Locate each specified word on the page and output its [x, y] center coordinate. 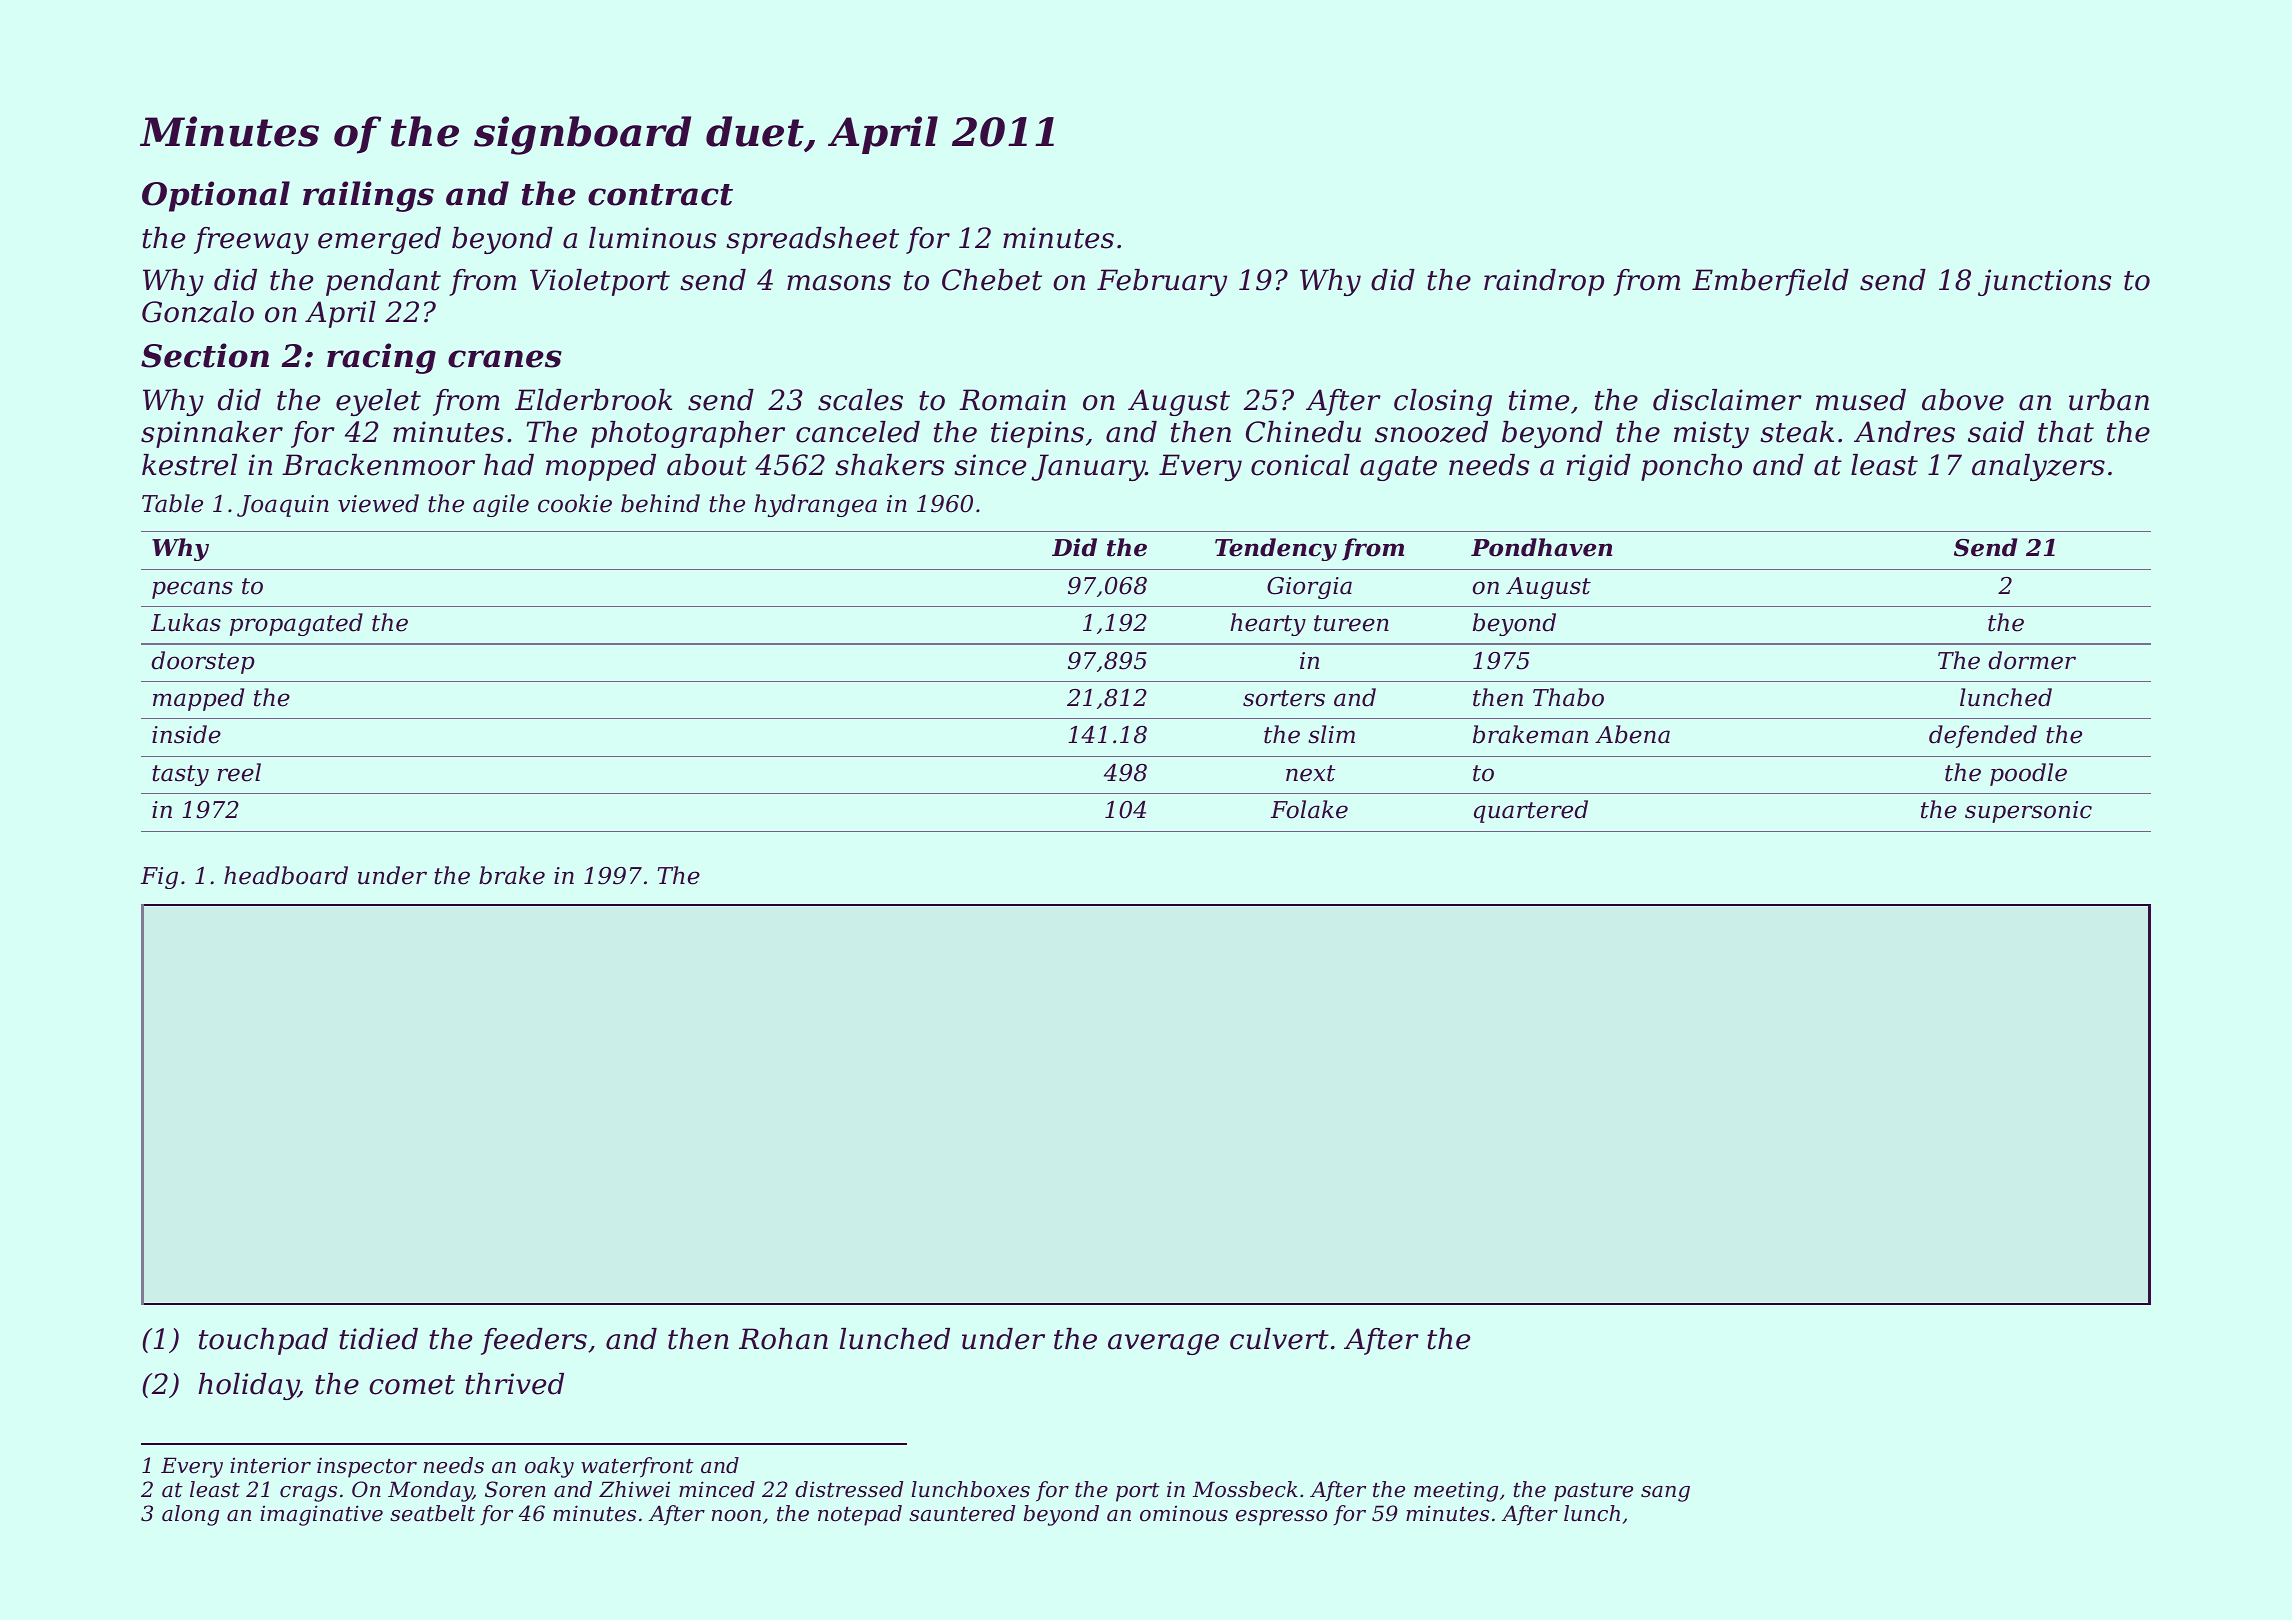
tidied [378, 1339]
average [1163, 1344]
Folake [1309, 809]
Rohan [783, 1339]
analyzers [2038, 467]
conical [1300, 465]
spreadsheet [812, 240]
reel [239, 772]
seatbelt [432, 1513]
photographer [688, 434]
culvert [1279, 1339]
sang [1665, 1494]
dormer [2032, 660]
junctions [2044, 282]
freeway [251, 240]
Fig [159, 878]
